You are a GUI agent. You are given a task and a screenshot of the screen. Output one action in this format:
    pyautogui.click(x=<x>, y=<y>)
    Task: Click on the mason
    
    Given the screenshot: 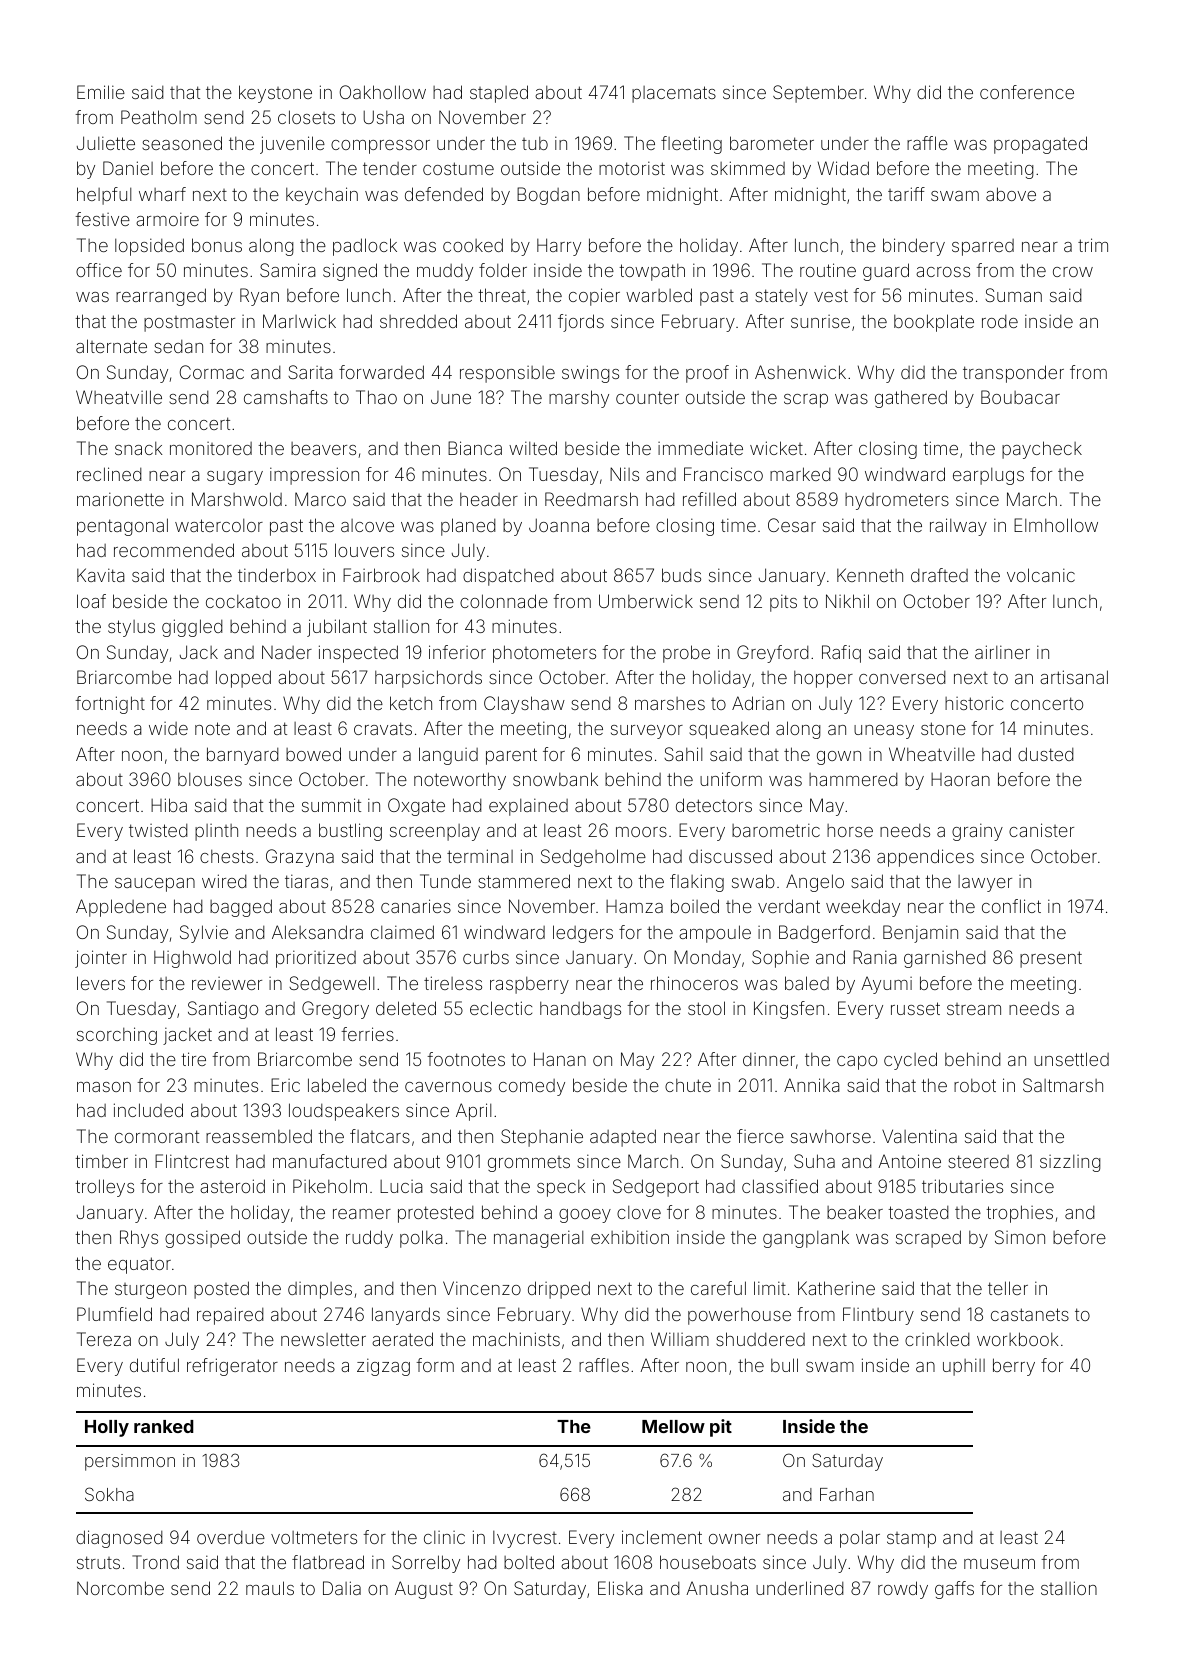 What is the action you would take?
    pyautogui.click(x=104, y=1087)
